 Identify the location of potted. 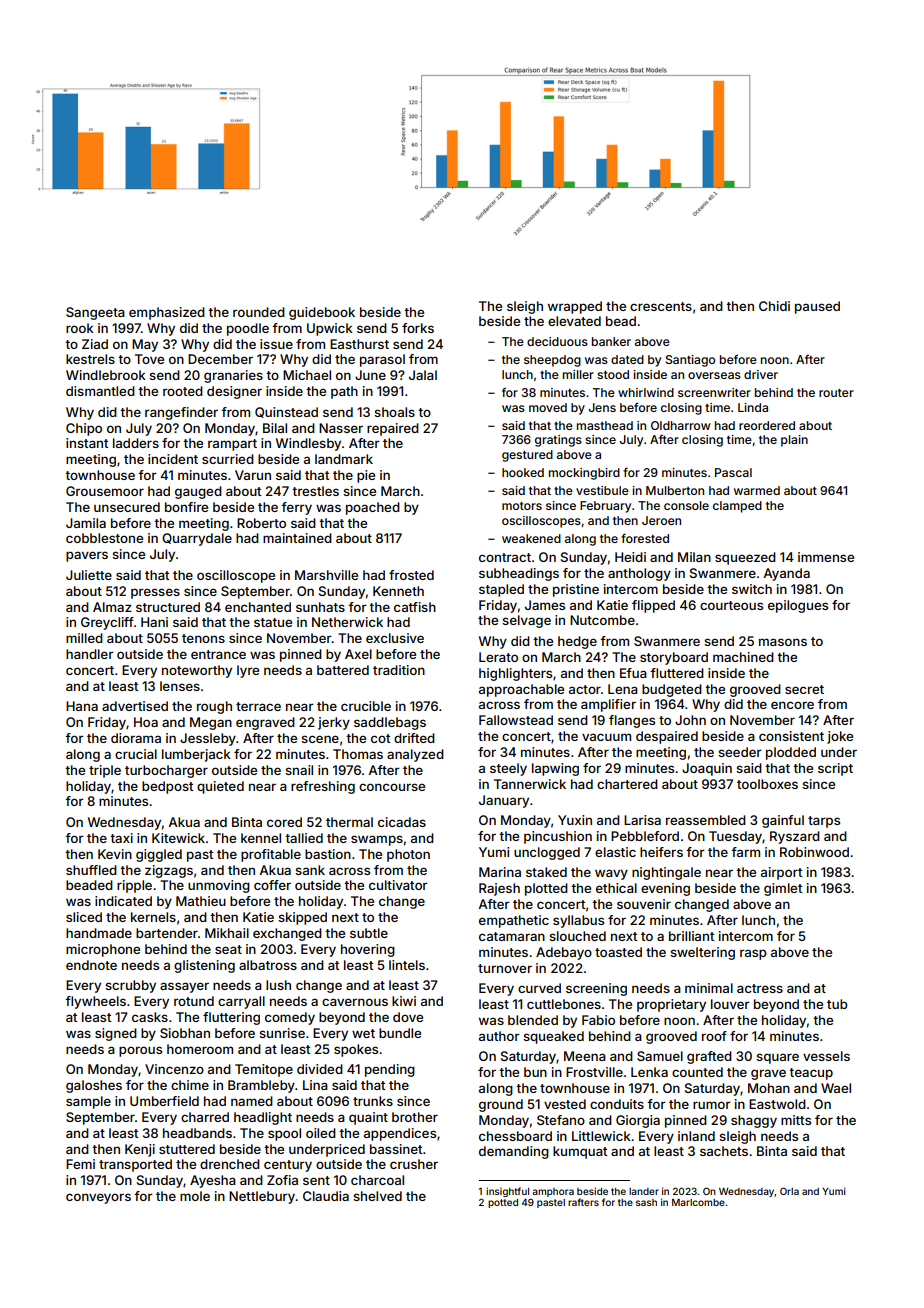
(503, 1203).
